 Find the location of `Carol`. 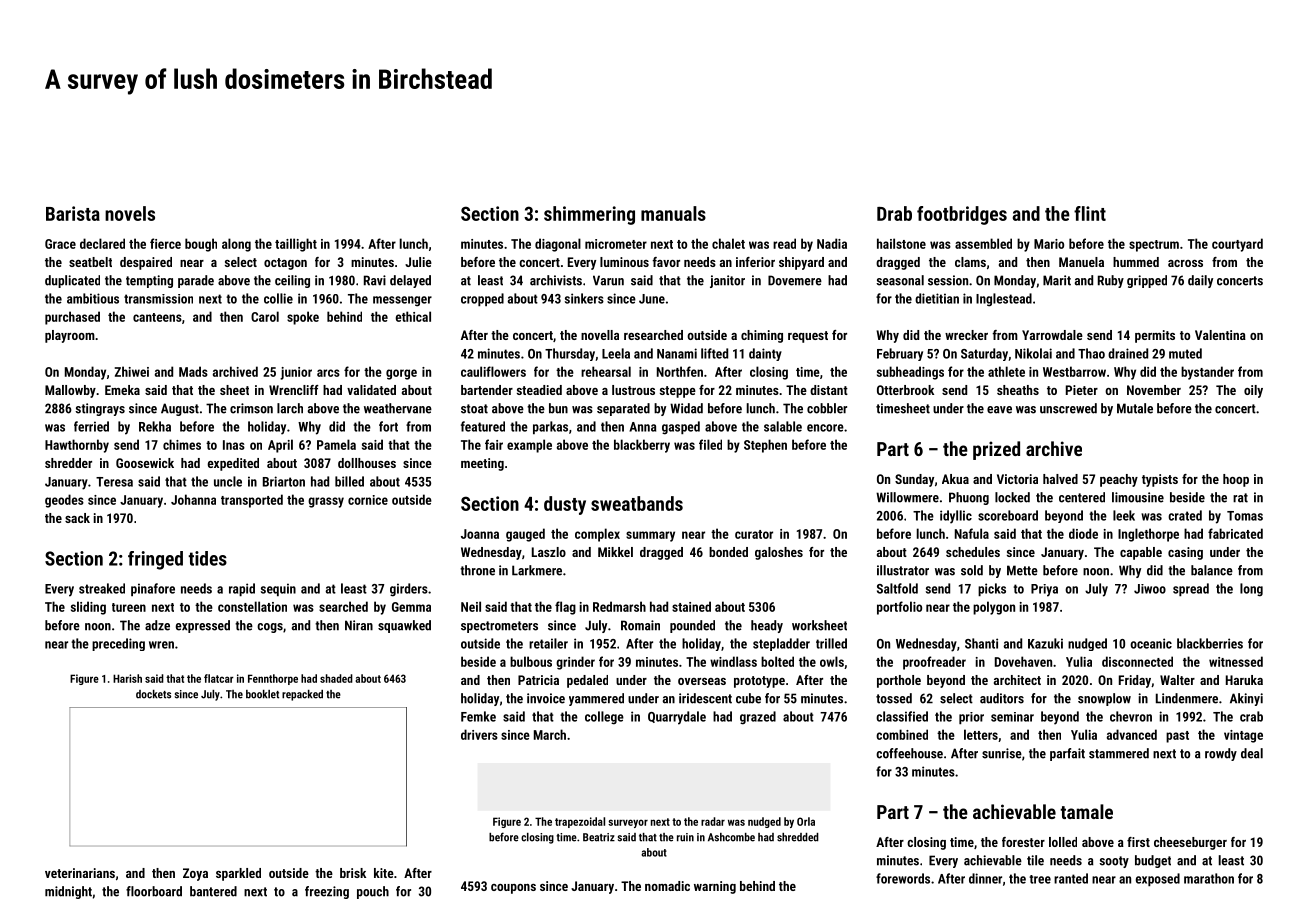

Carol is located at coordinates (265, 316).
